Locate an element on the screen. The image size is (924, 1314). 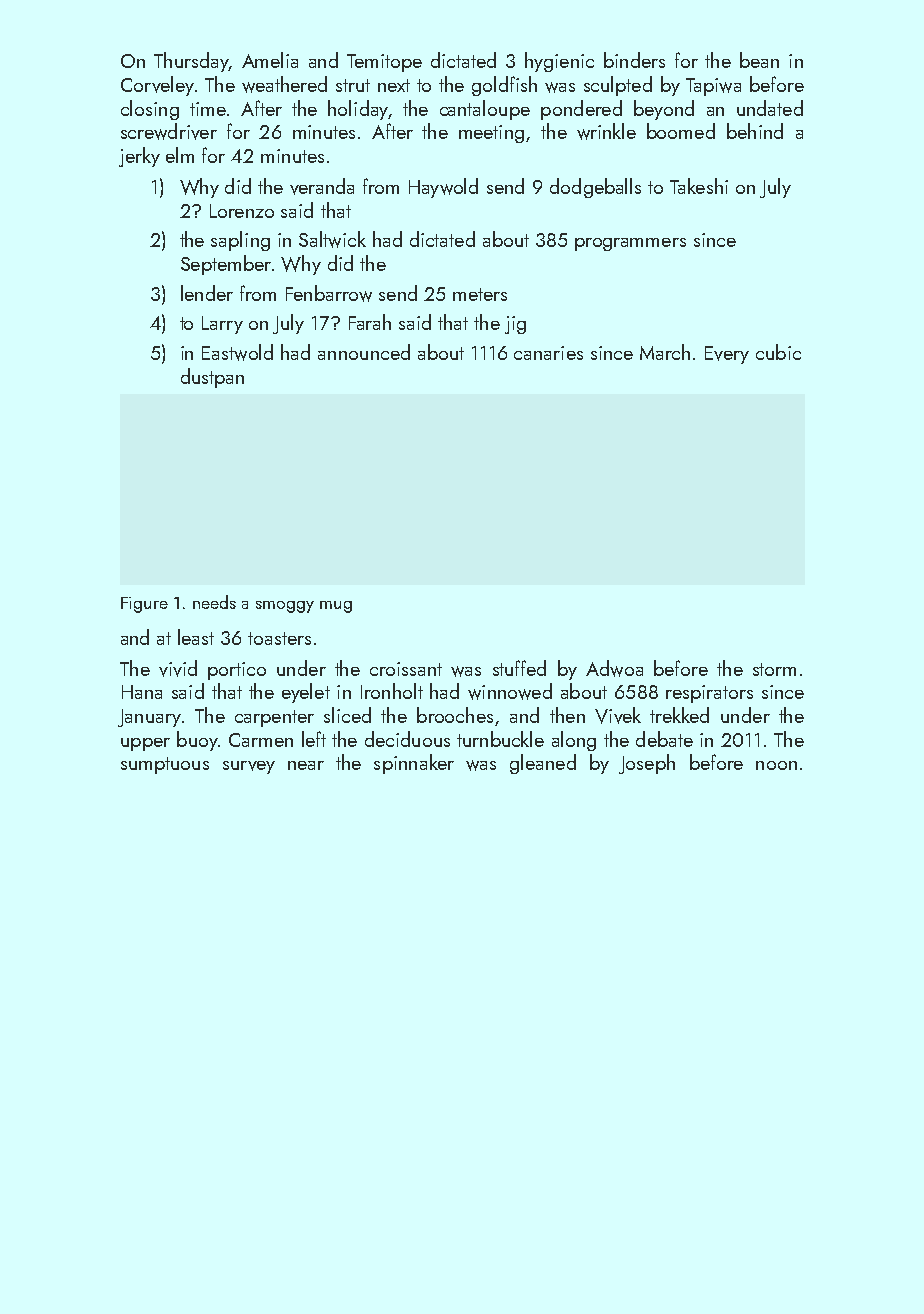
least is located at coordinates (196, 637).
